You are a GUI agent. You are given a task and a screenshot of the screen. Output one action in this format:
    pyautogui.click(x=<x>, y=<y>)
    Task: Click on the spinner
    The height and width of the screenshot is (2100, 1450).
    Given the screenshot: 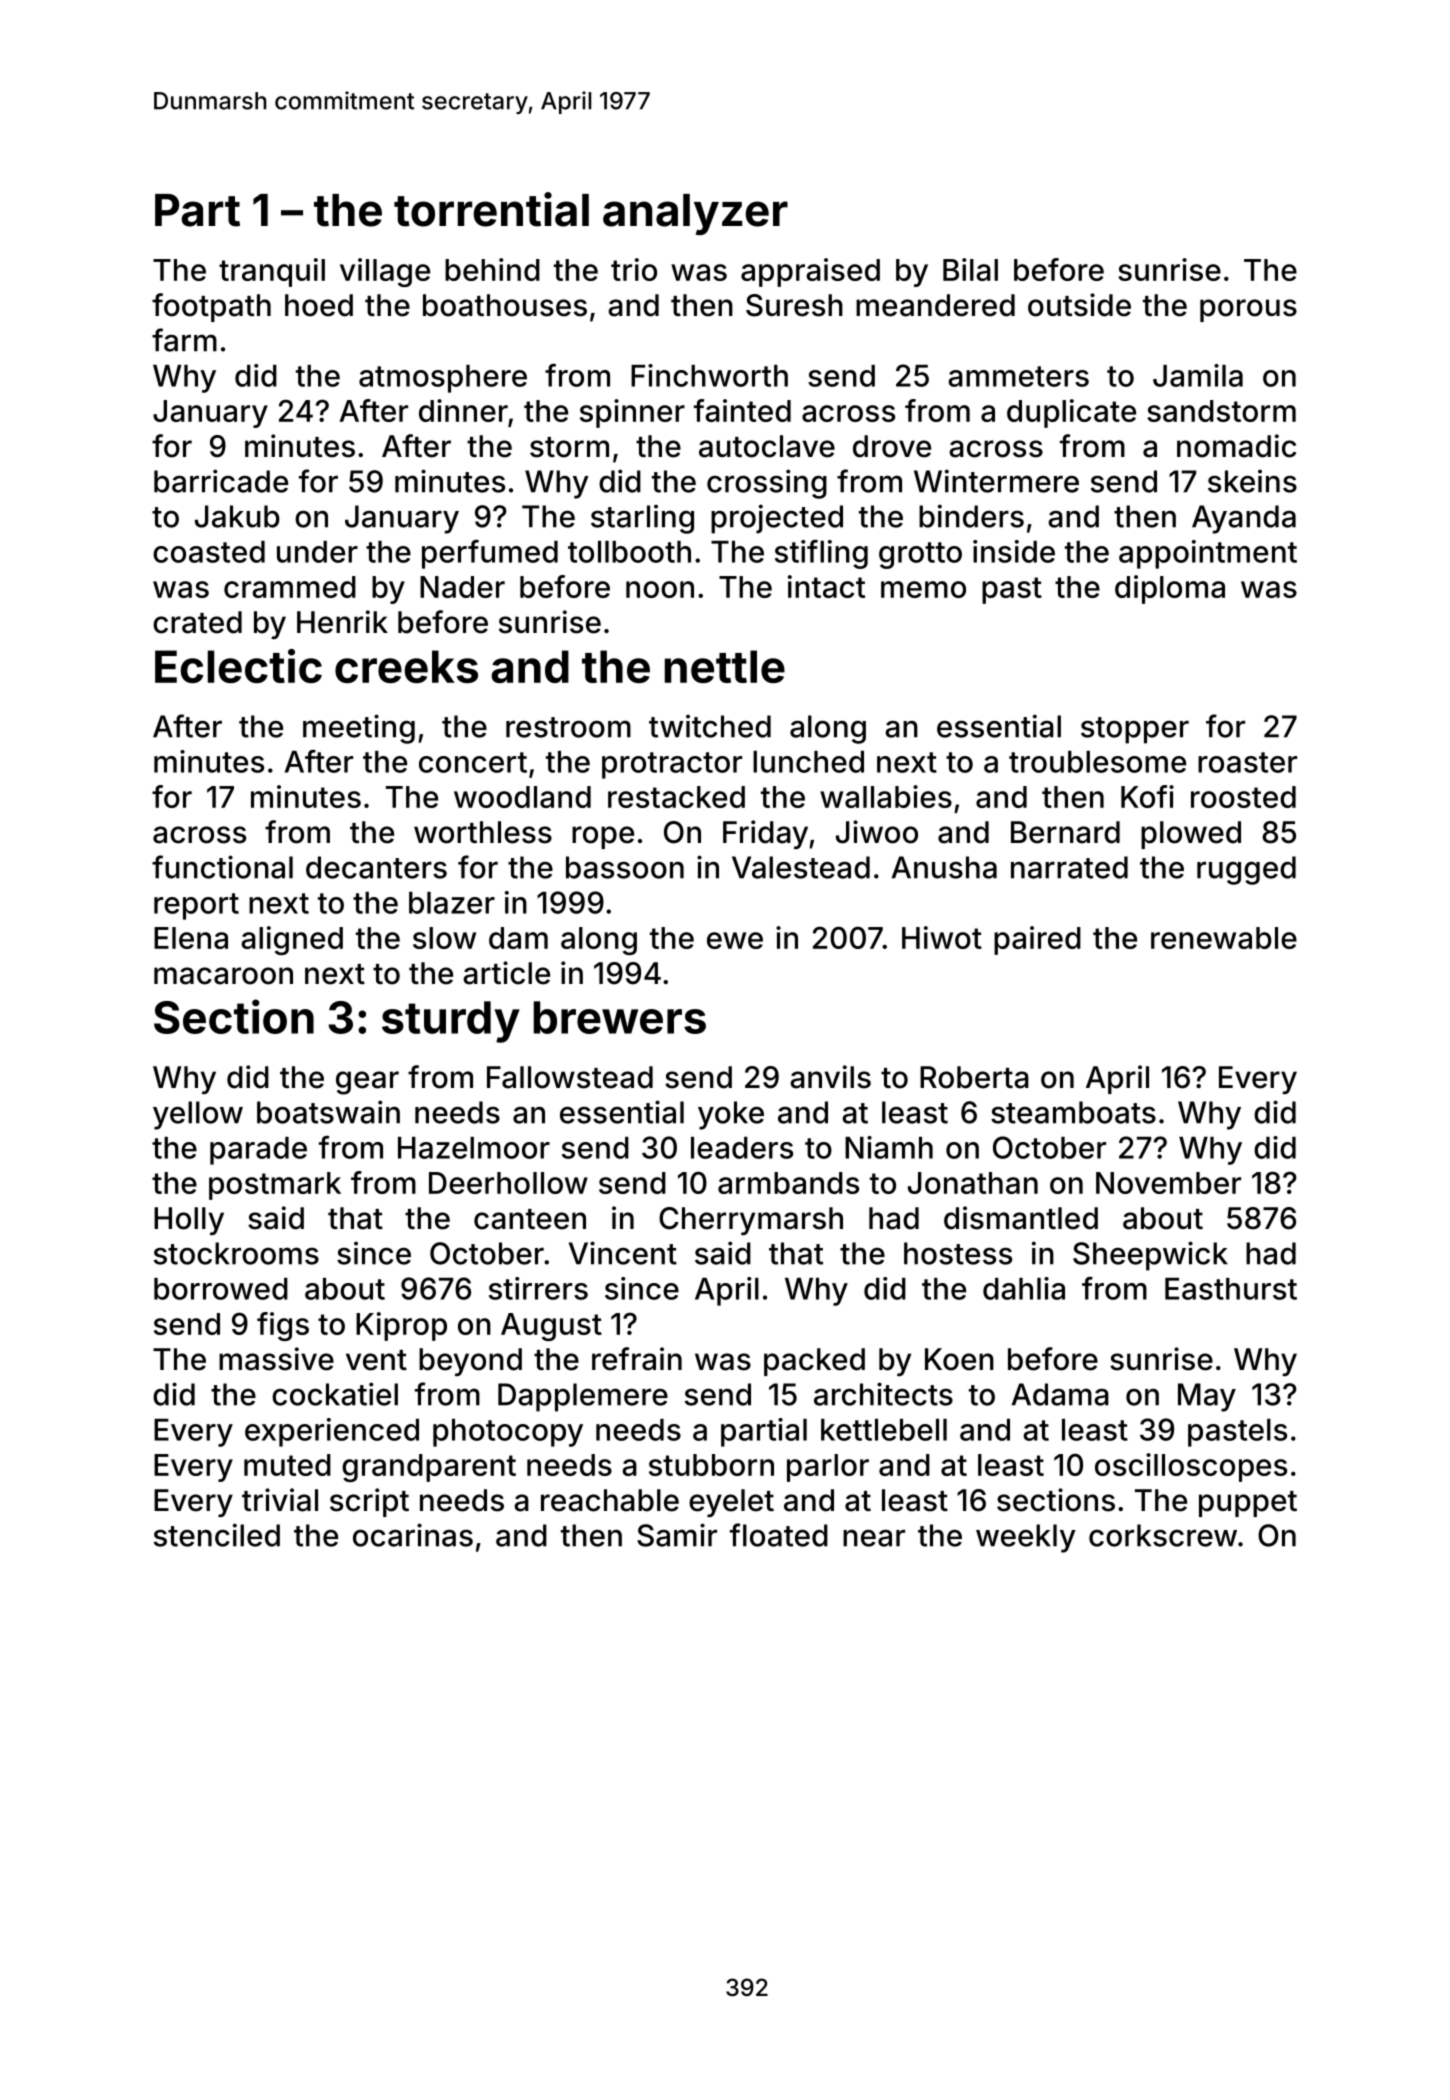 What is the action you would take?
    pyautogui.click(x=632, y=413)
